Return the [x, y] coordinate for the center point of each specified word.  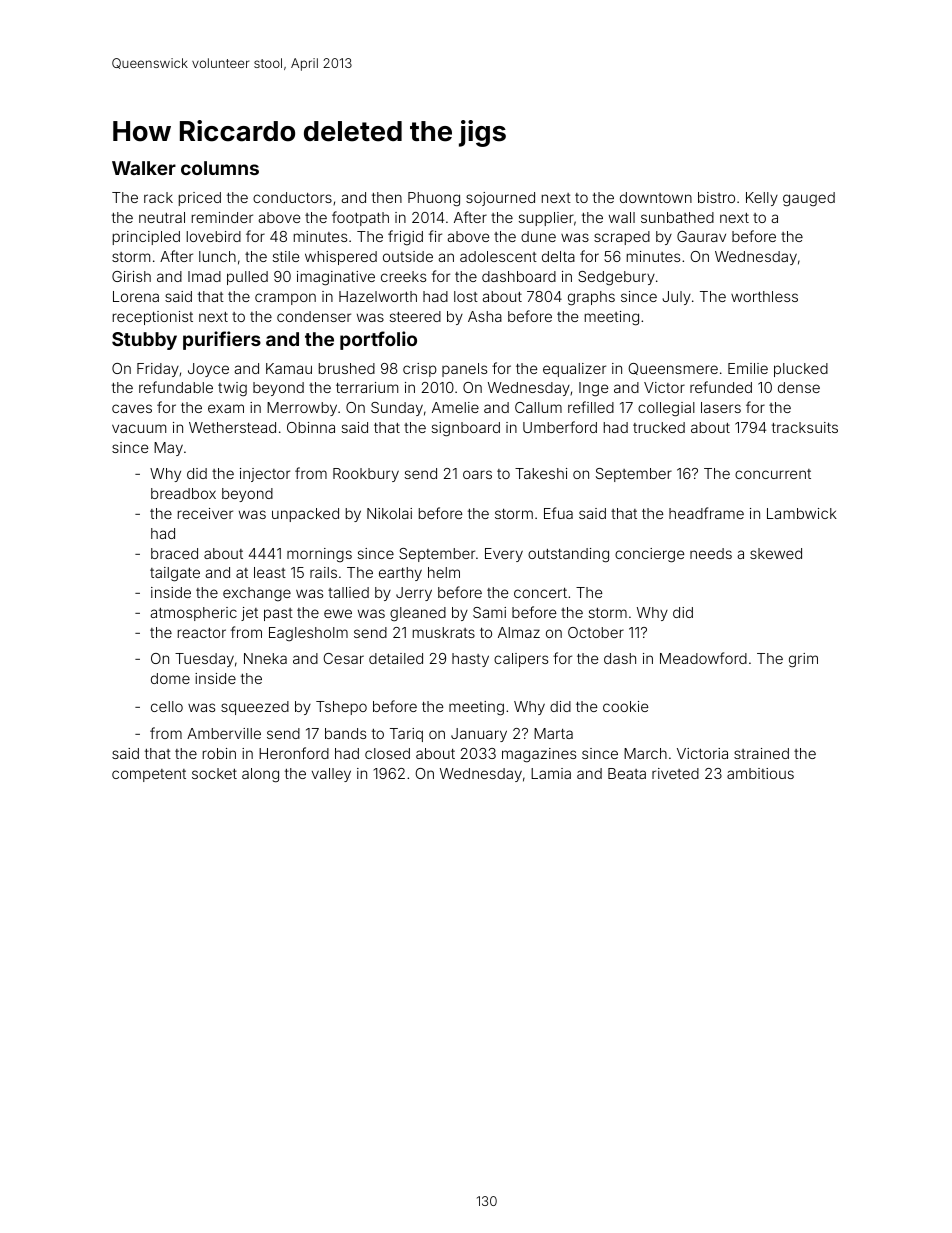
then [387, 197]
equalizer [574, 370]
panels [464, 370]
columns [220, 168]
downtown [656, 197]
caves [132, 408]
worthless [764, 296]
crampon [285, 299]
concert [540, 593]
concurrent [773, 474]
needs [711, 553]
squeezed [255, 708]
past [278, 614]
